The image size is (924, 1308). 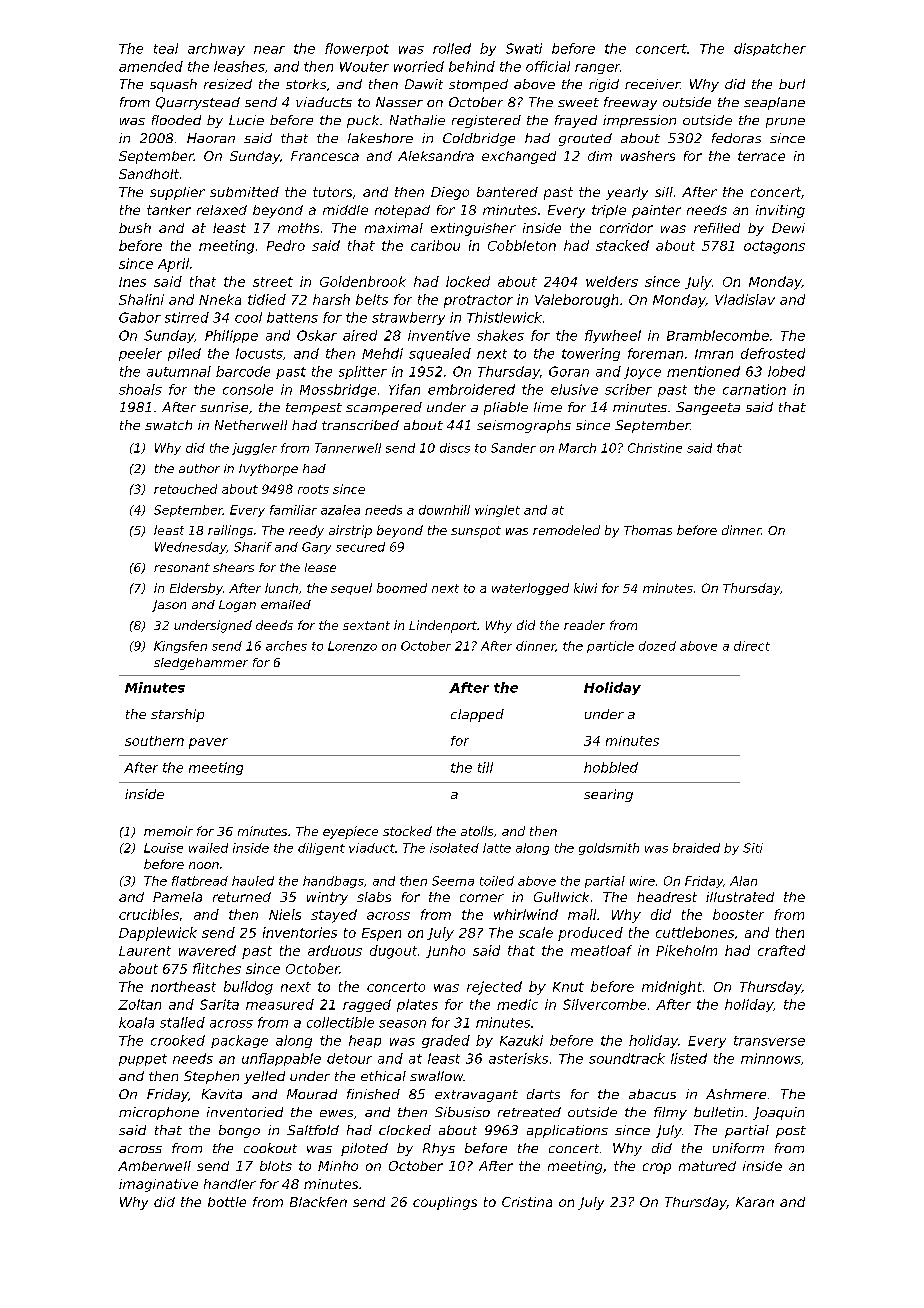 What do you see at coordinates (166, 48) in the screenshot?
I see `teal` at bounding box center [166, 48].
